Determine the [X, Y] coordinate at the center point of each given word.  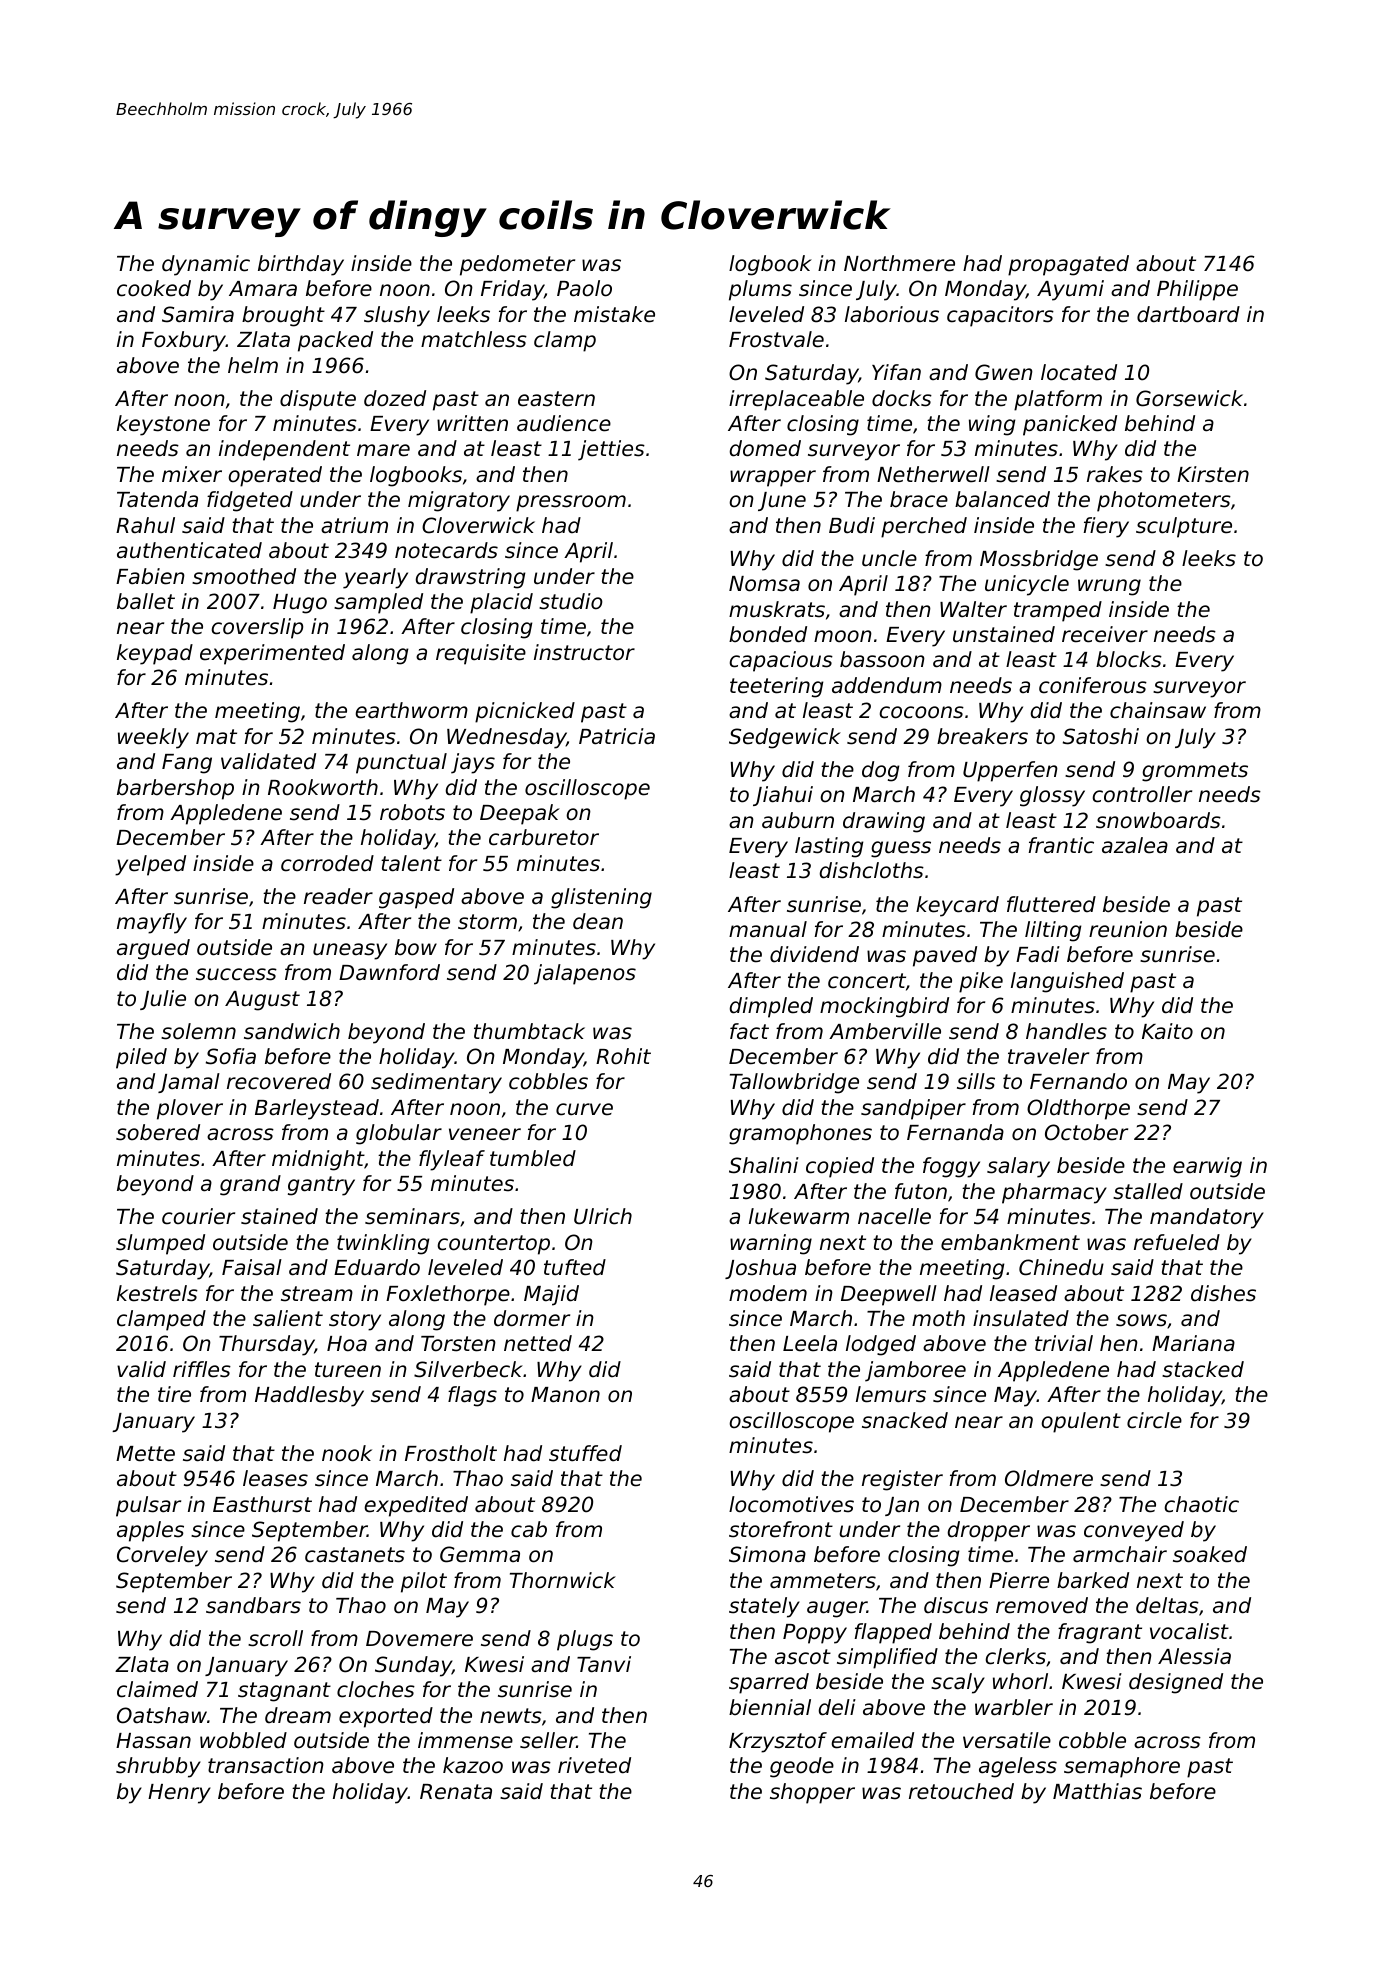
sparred [769, 1683]
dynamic [206, 265]
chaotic [1202, 1504]
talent [411, 863]
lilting [1053, 931]
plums [760, 290]
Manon [565, 1395]
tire [174, 1394]
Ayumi [1070, 290]
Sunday [413, 1666]
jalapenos [585, 974]
